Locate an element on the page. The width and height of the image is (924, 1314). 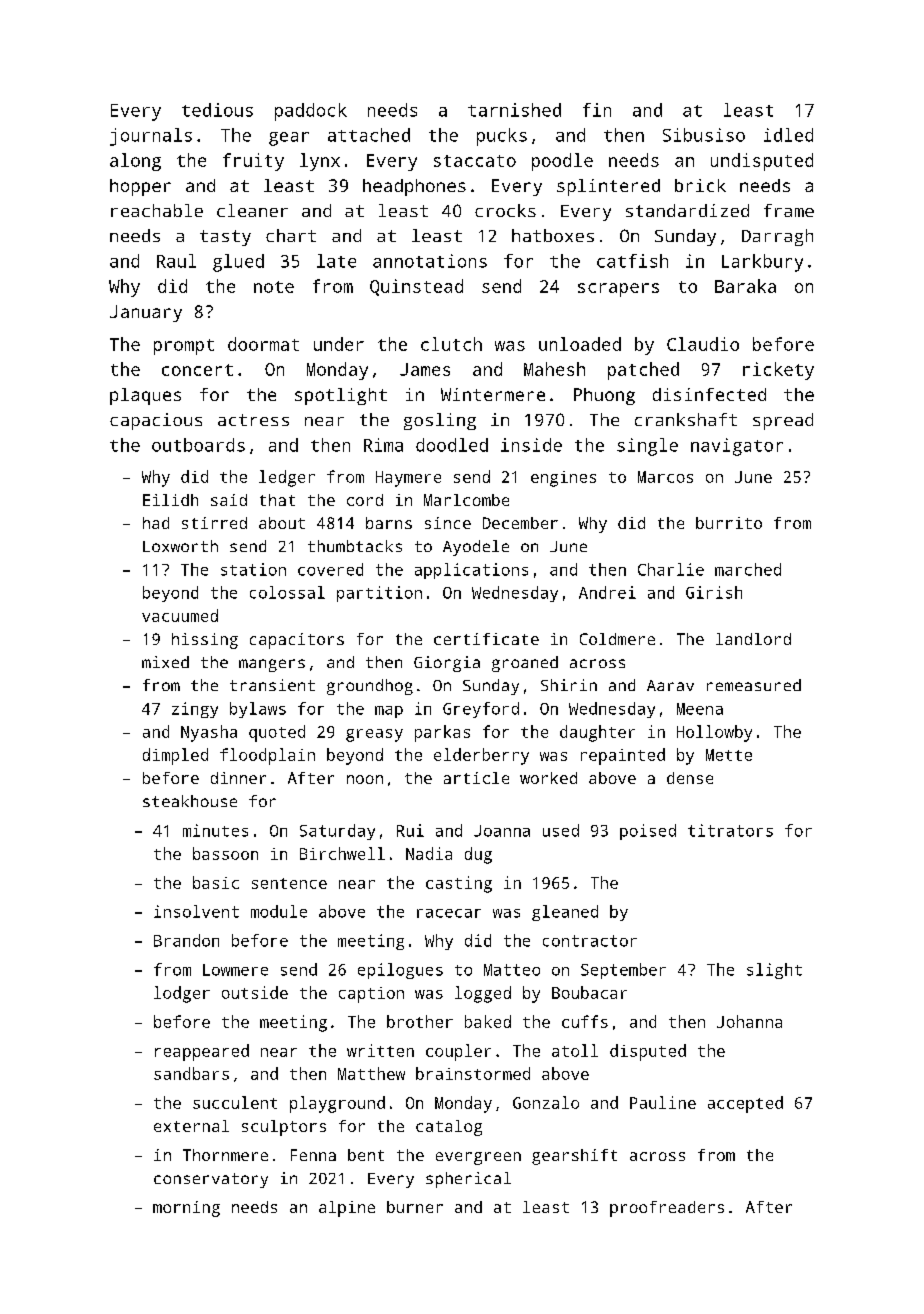
Sibusiso is located at coordinates (704, 135).
